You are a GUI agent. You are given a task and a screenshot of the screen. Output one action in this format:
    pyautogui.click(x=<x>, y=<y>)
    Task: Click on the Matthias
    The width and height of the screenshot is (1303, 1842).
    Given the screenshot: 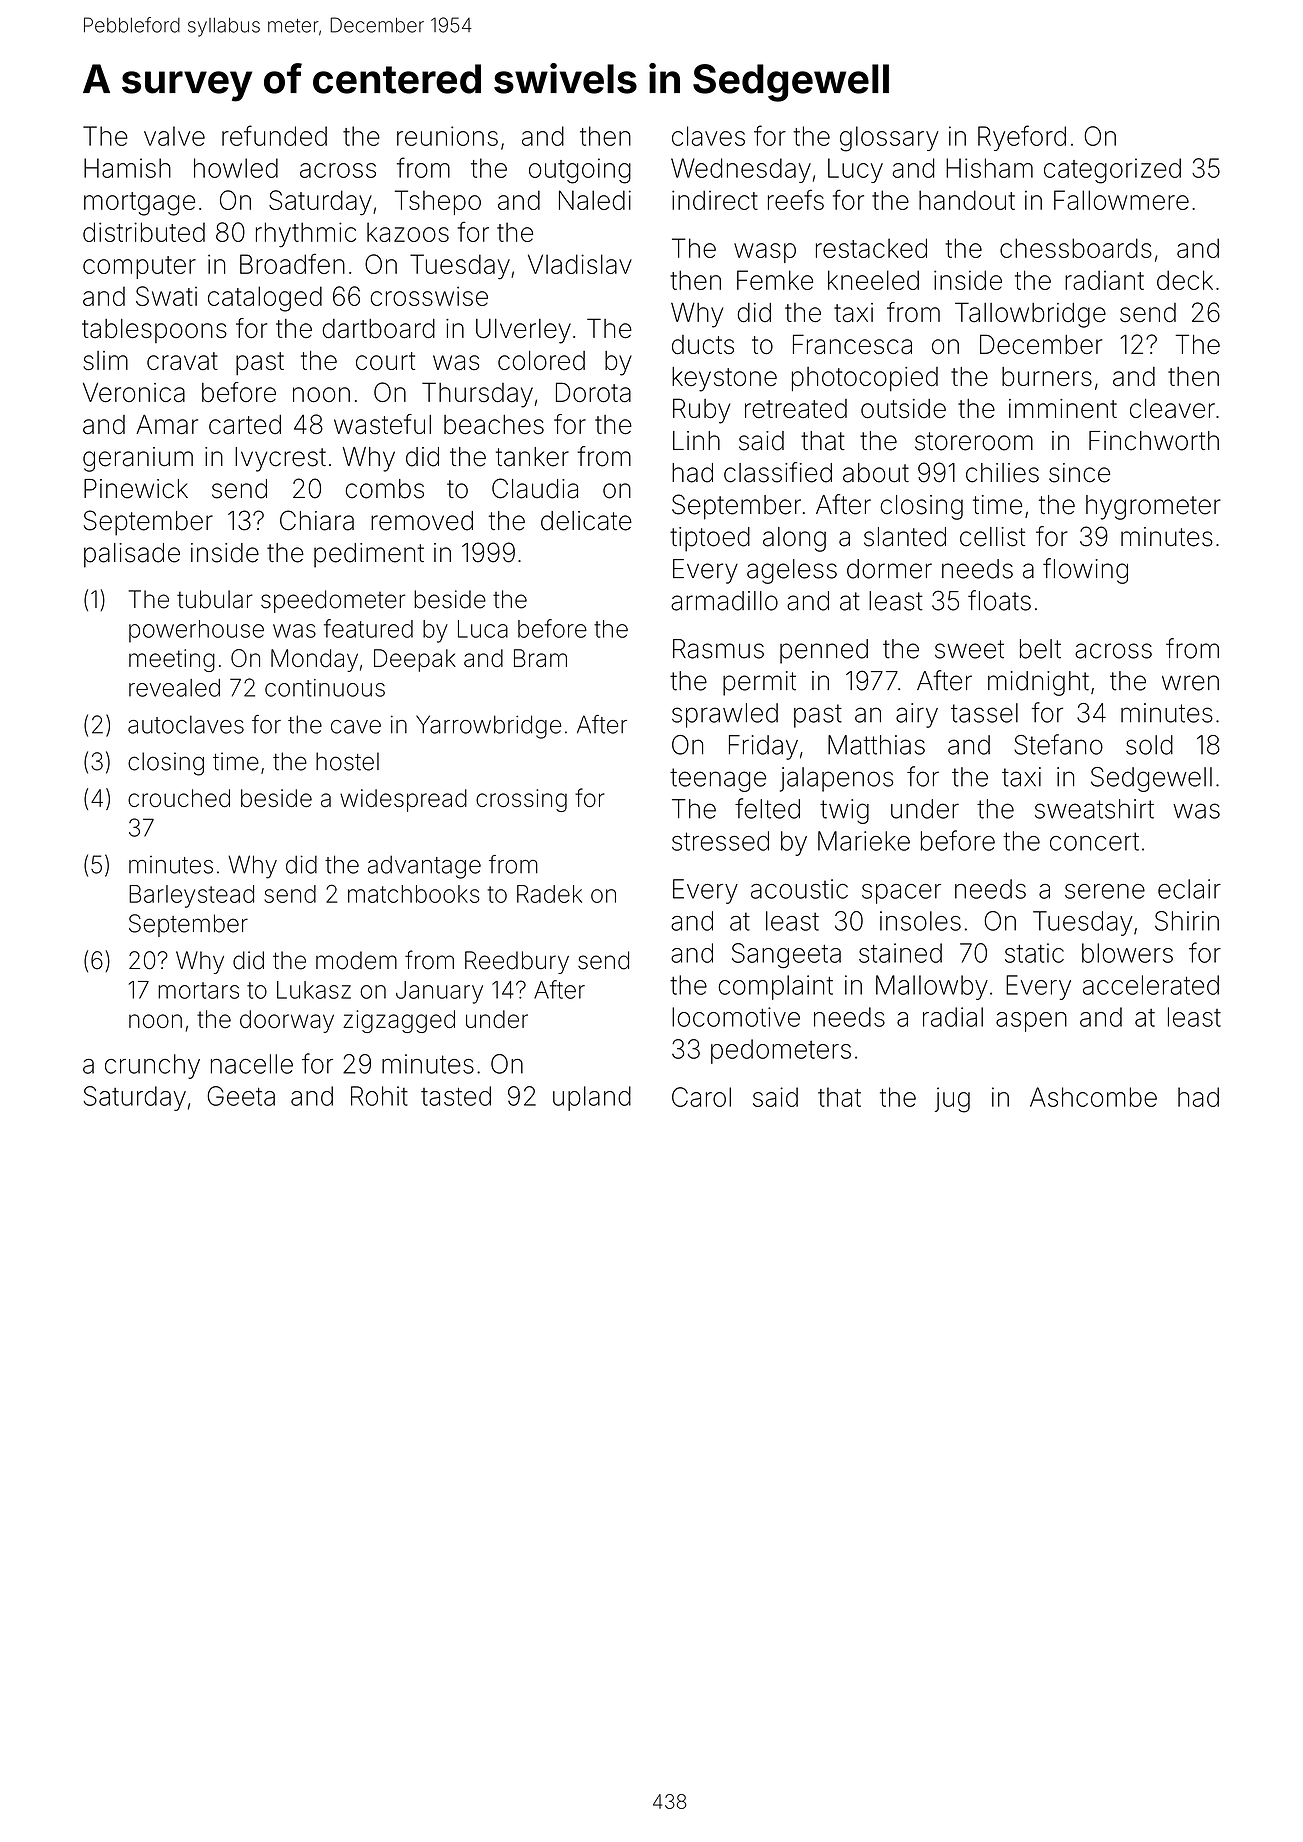 What is the action you would take?
    pyautogui.click(x=876, y=745)
